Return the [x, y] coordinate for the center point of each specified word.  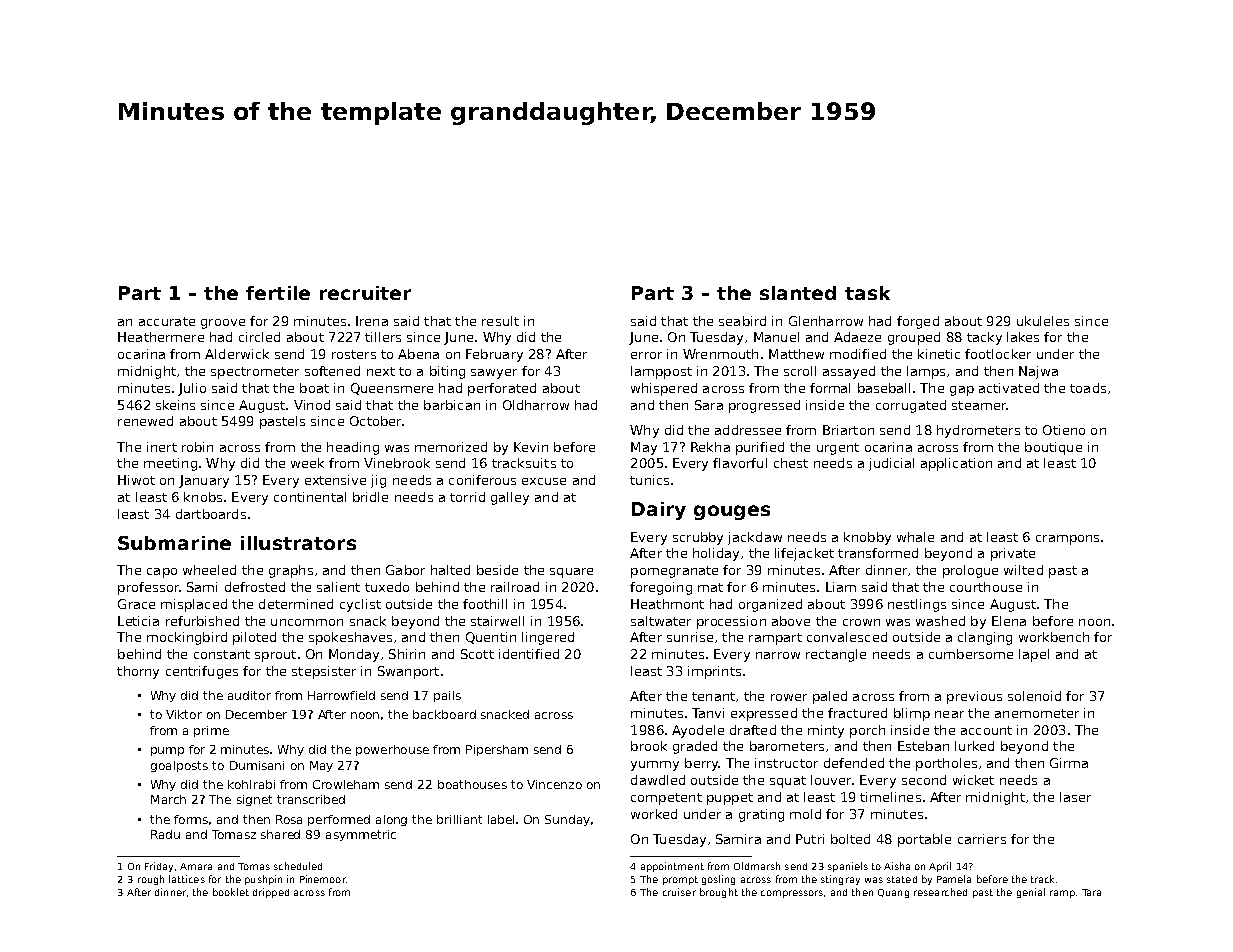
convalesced [847, 637]
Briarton [848, 430]
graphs [291, 571]
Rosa [289, 819]
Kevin [531, 447]
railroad [515, 587]
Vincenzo [554, 784]
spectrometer [255, 373]
